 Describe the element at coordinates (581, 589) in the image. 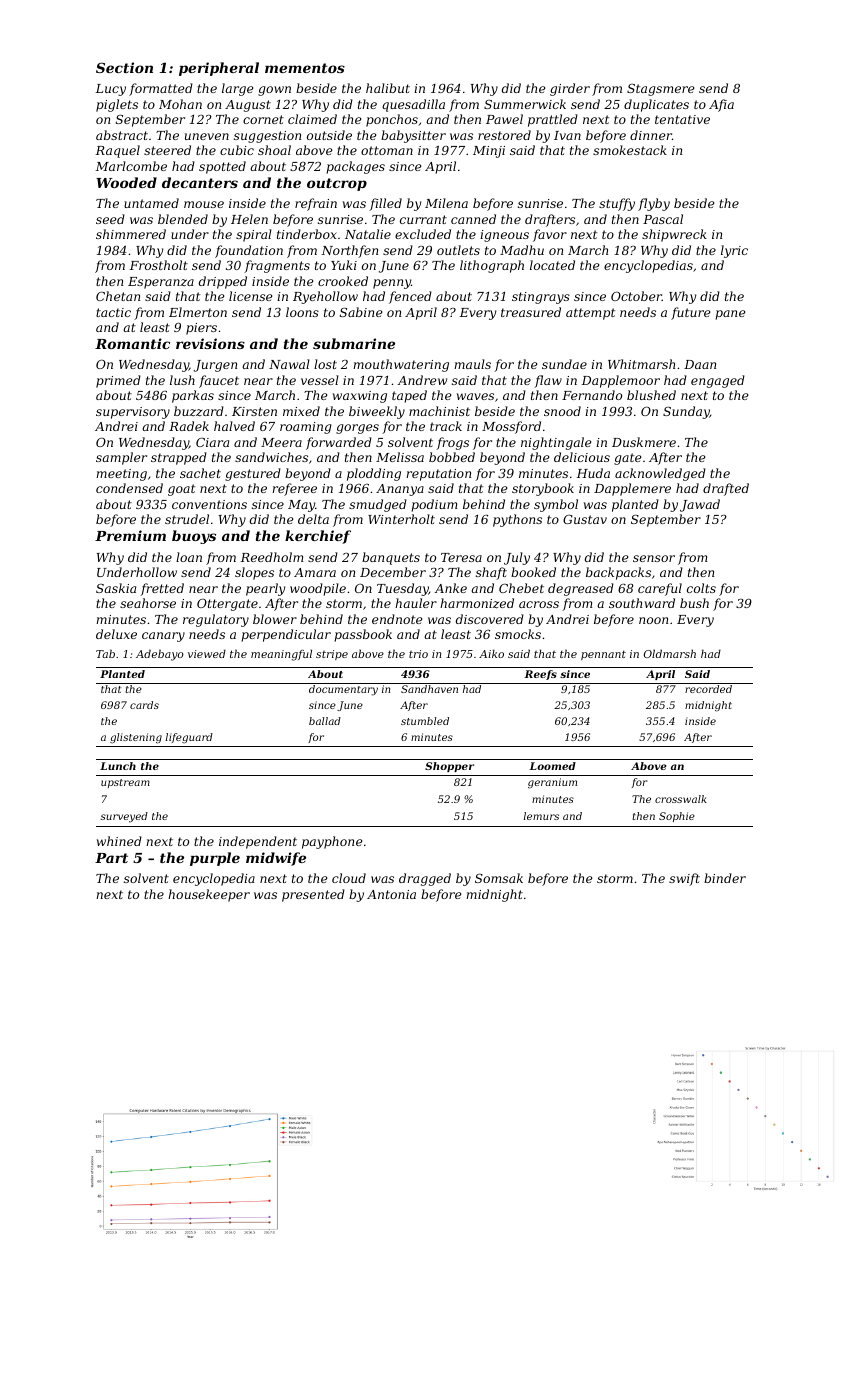

I see `degreased` at that location.
